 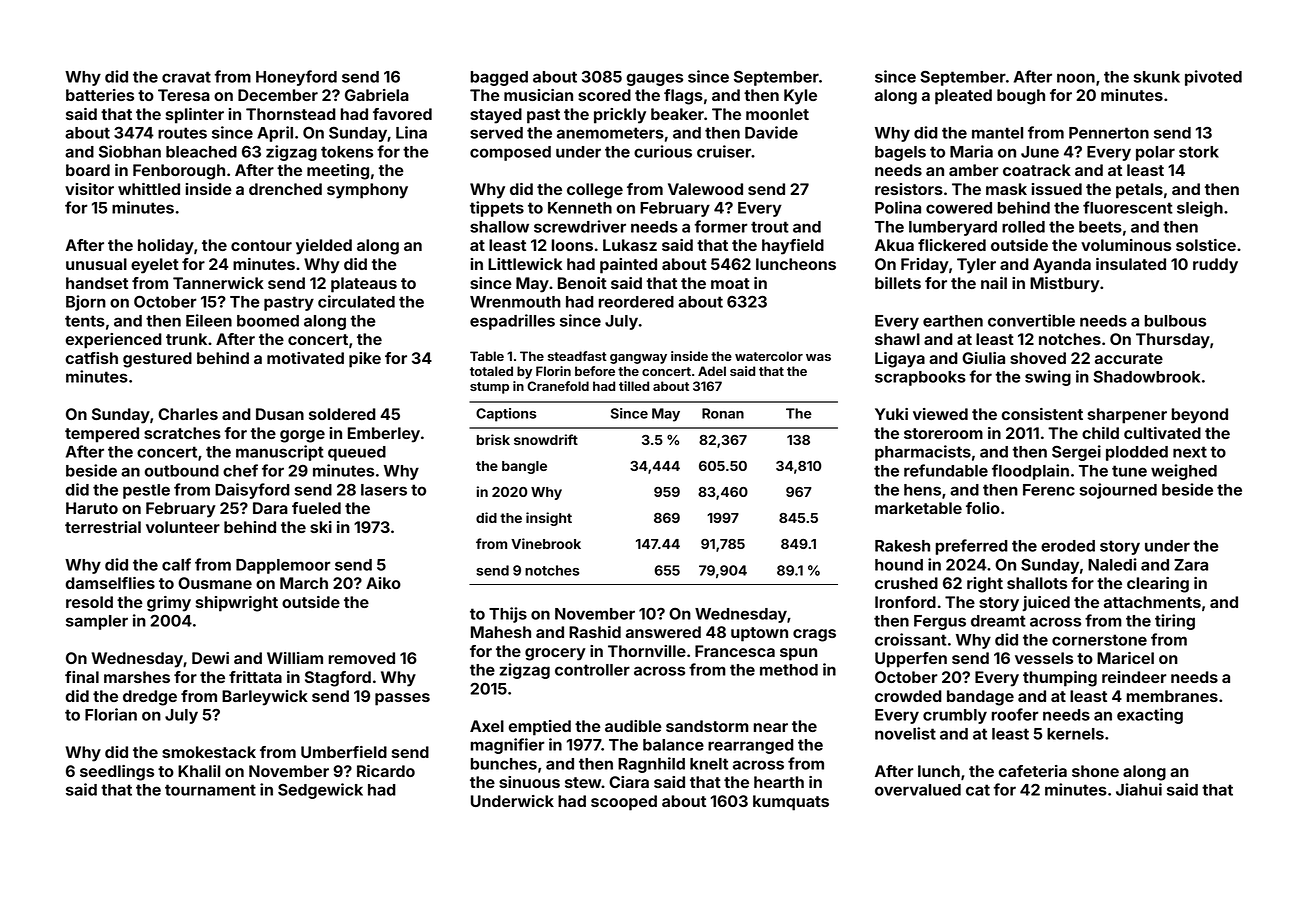 What do you see at coordinates (111, 714) in the image?
I see `Florian` at bounding box center [111, 714].
